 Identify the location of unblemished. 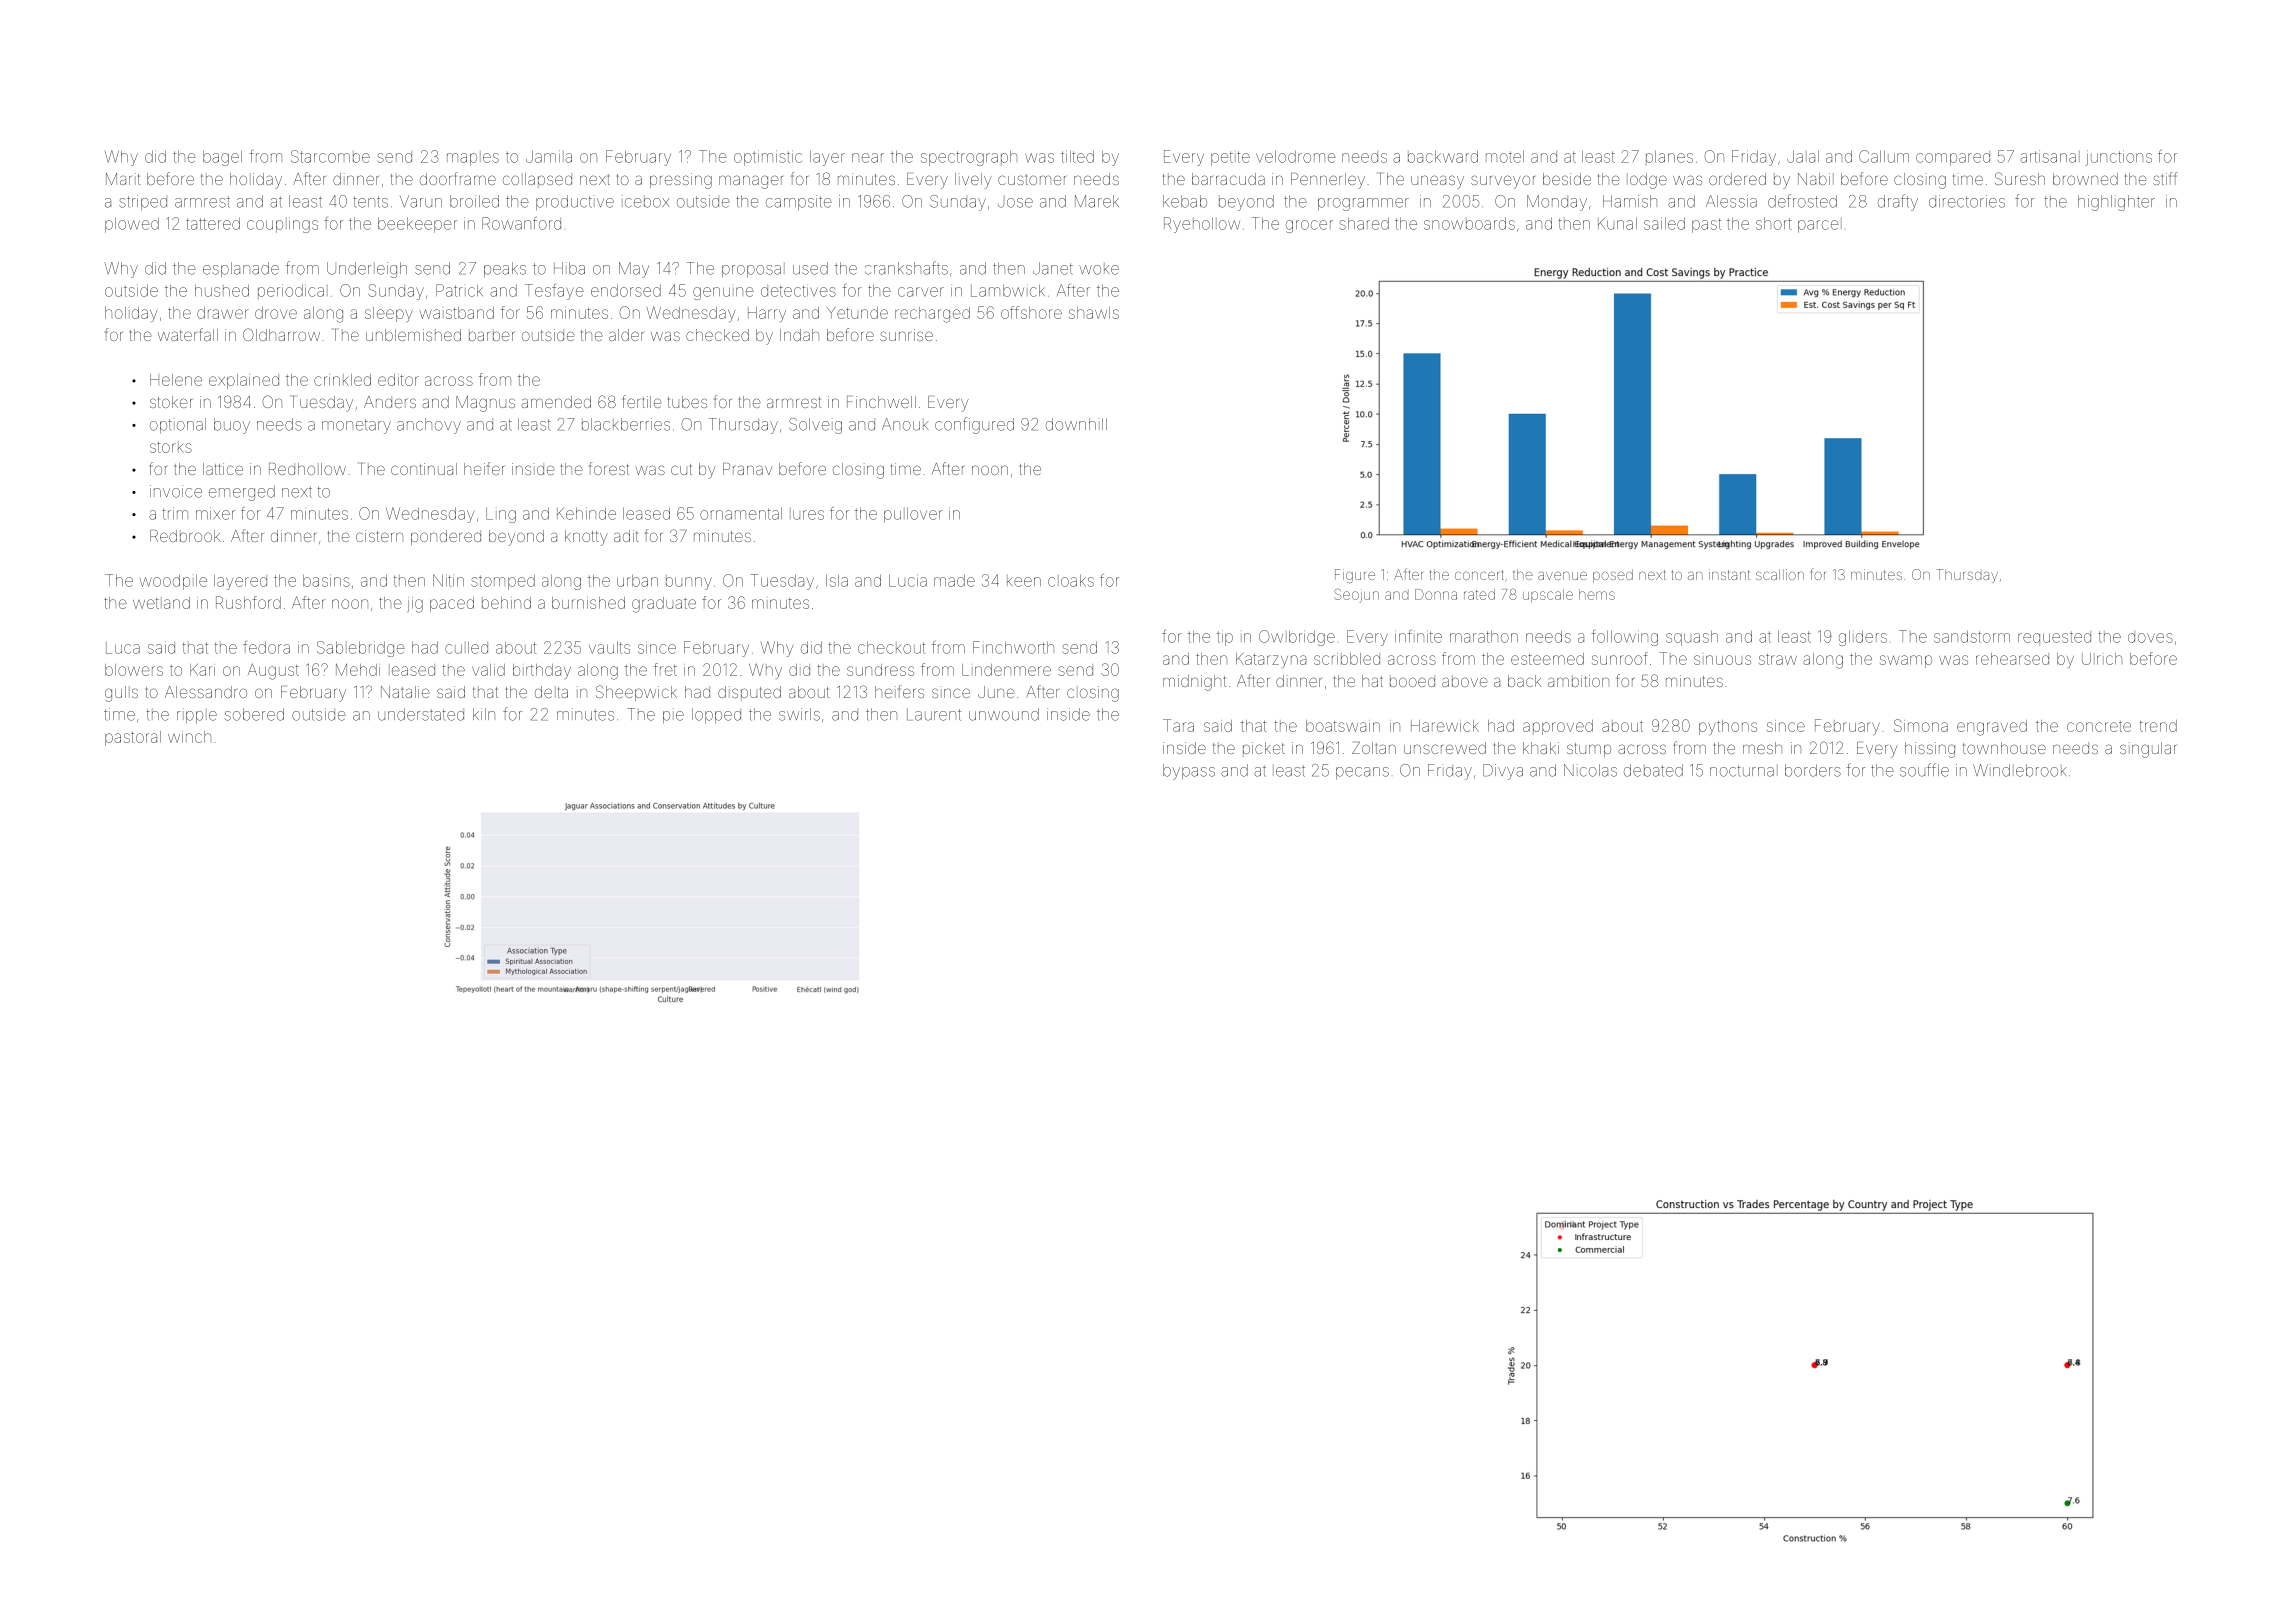
(413, 335).
